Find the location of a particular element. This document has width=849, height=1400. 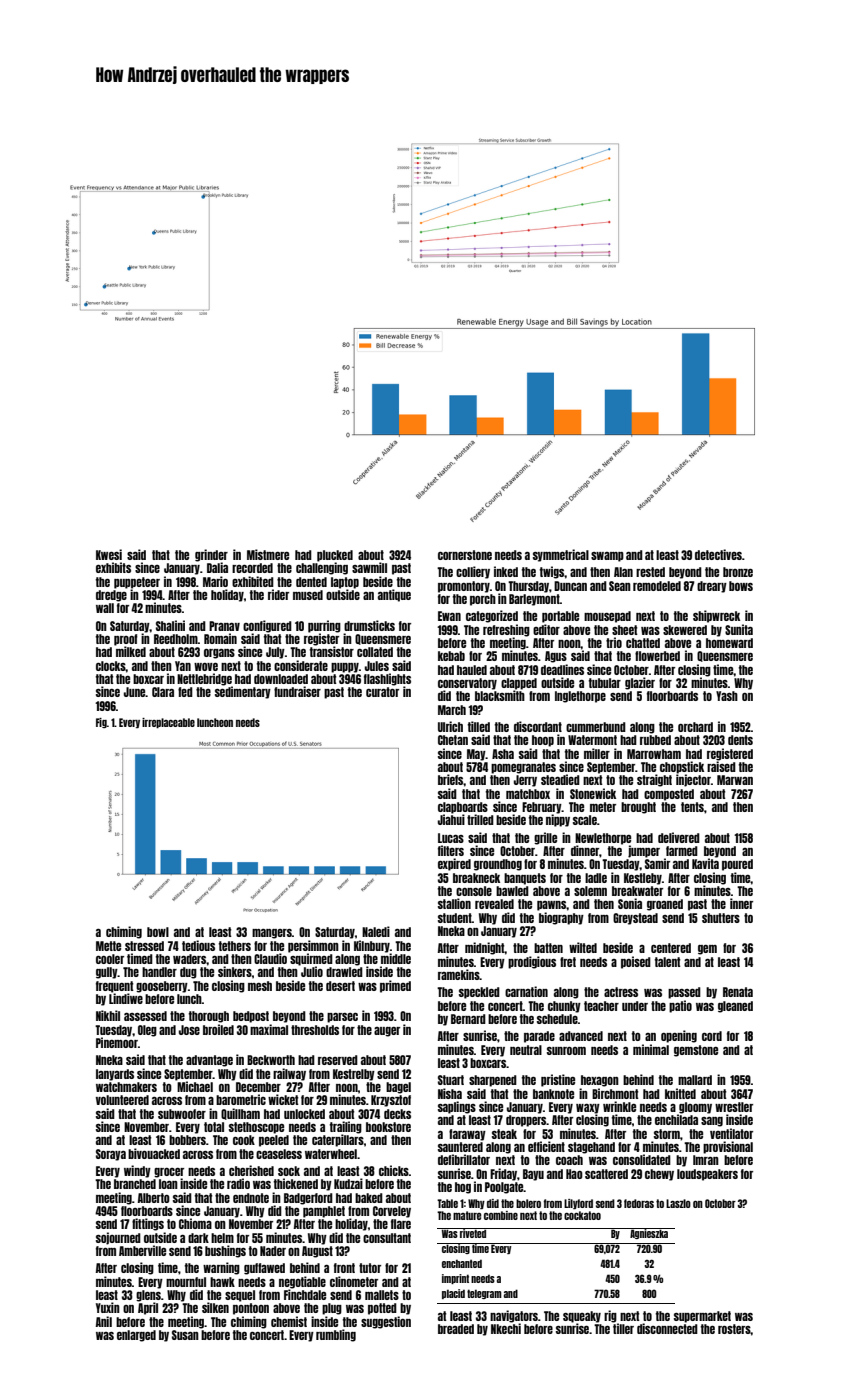

shipwreck is located at coordinates (716, 616).
